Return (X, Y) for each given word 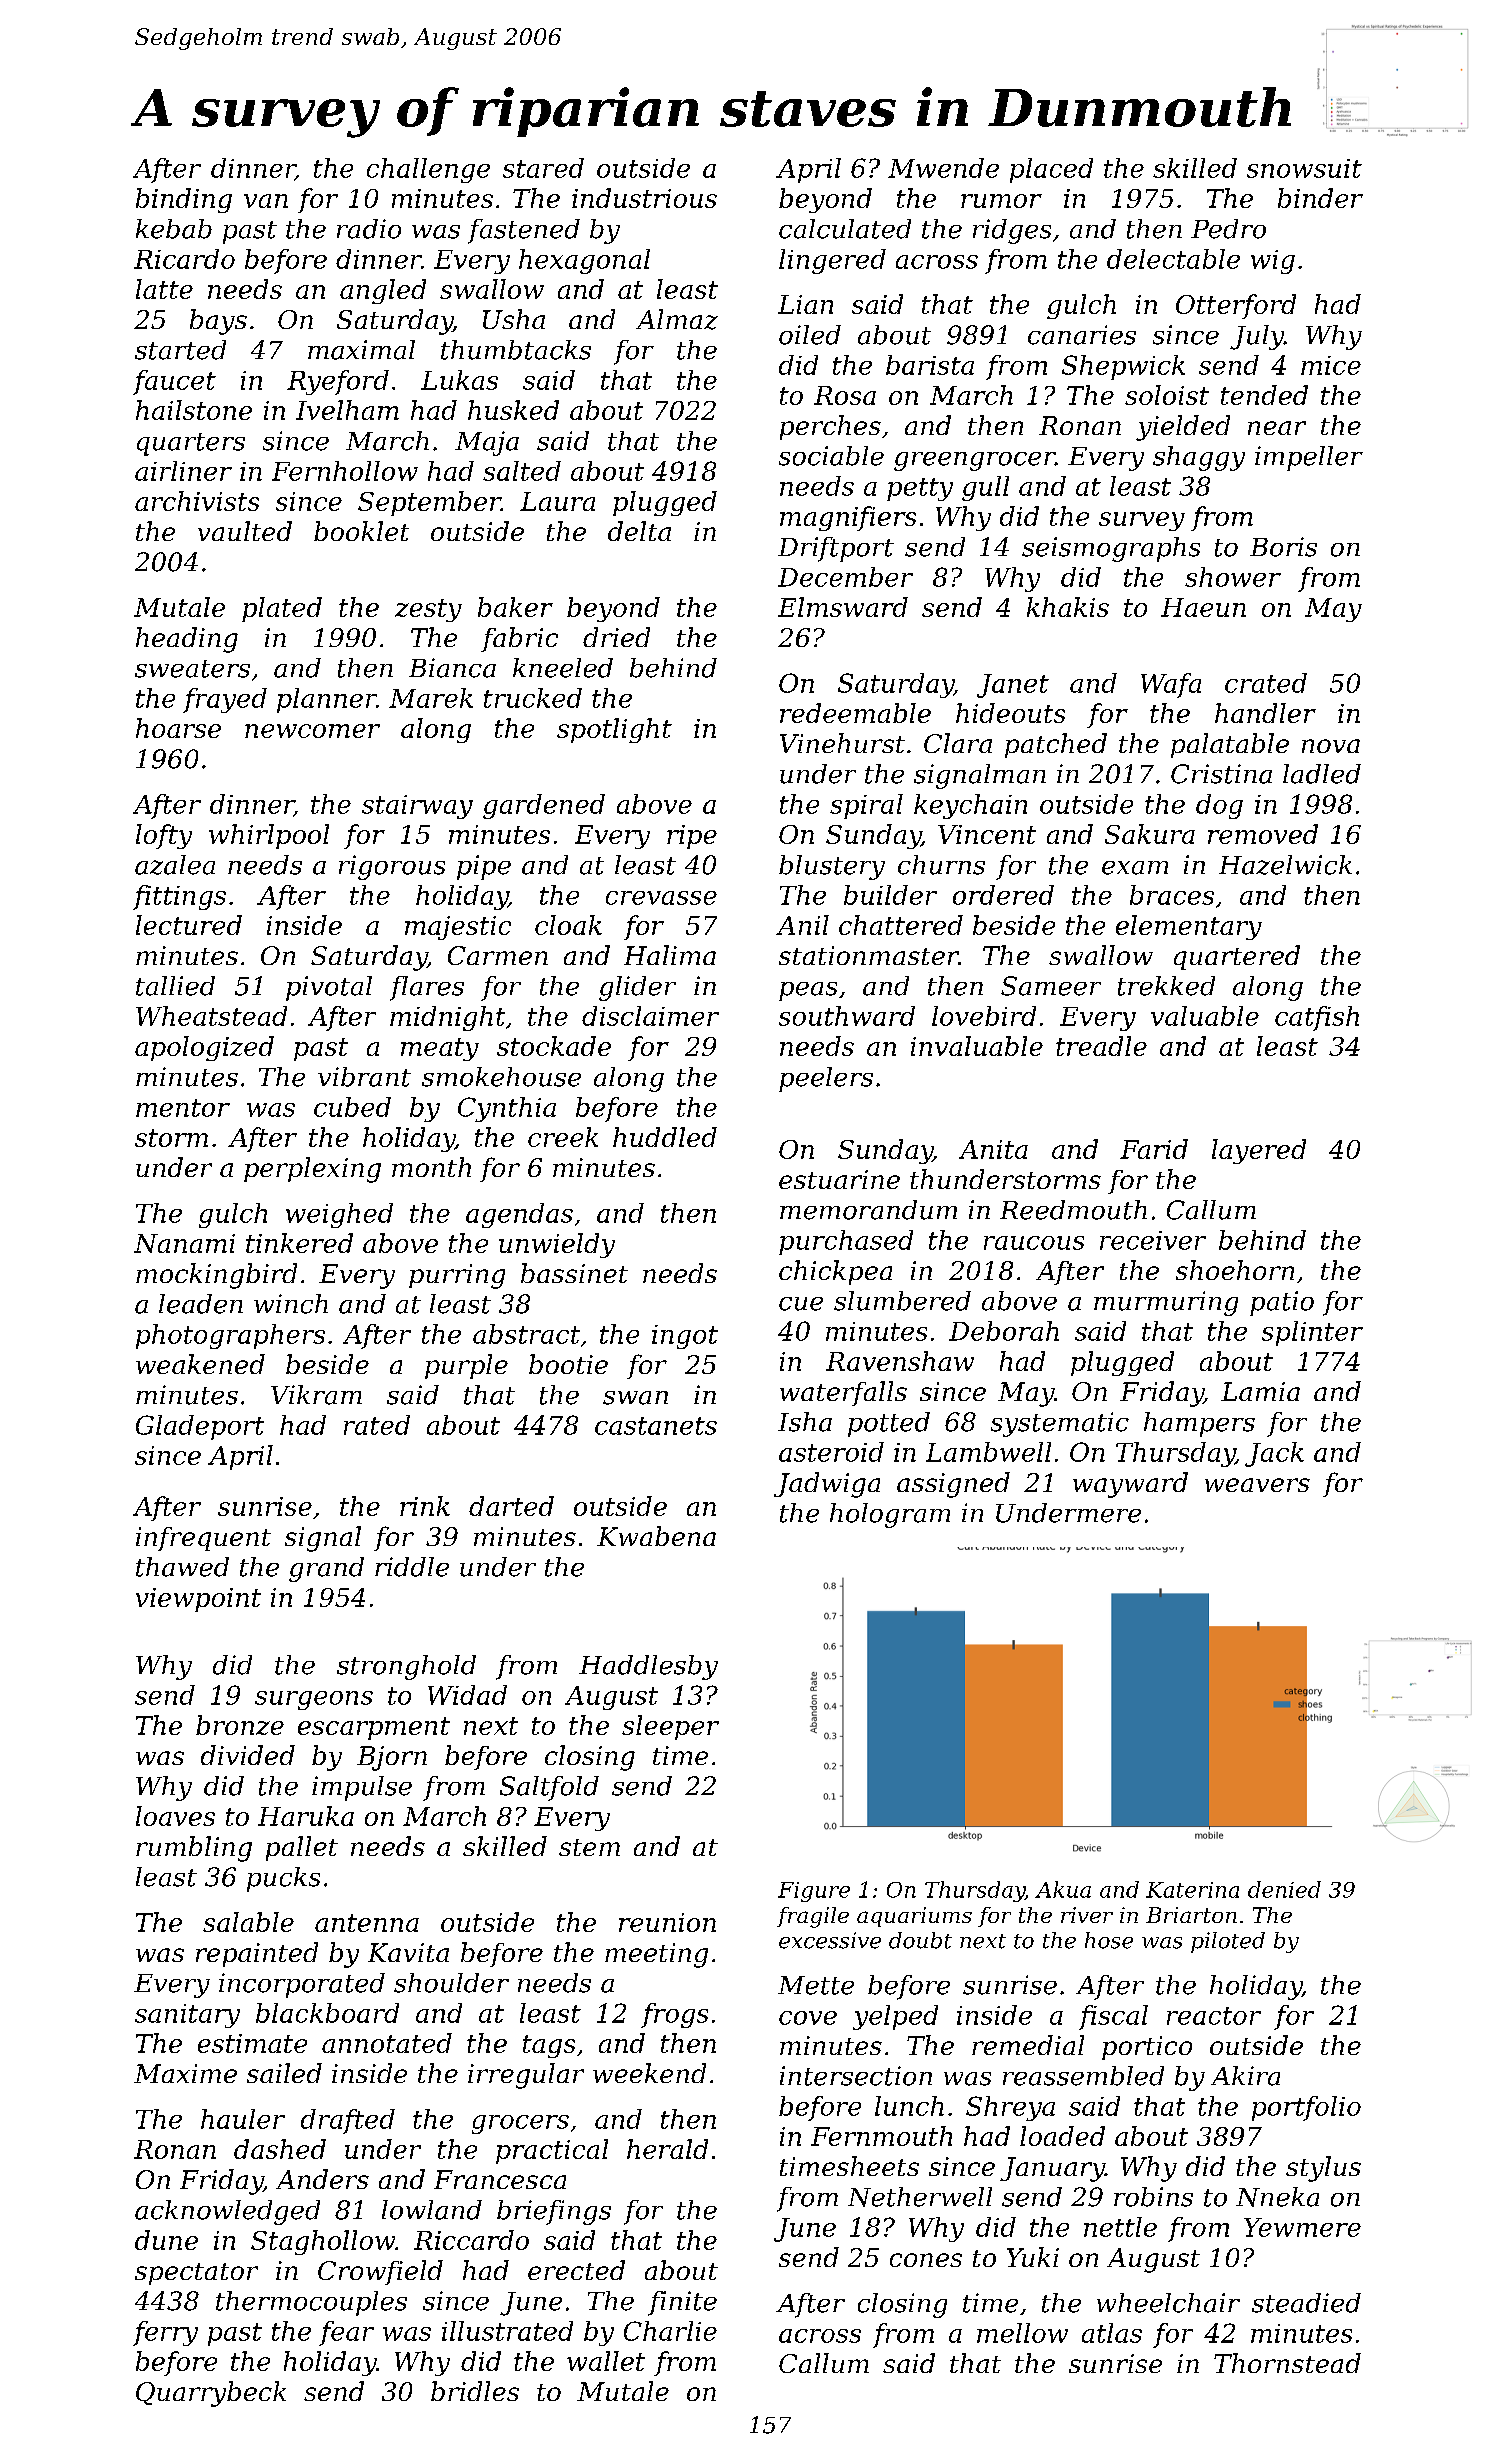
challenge (428, 170)
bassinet (574, 1273)
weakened (200, 1364)
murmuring (1166, 1303)
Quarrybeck (211, 2394)
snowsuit (1304, 168)
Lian (805, 304)
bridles (475, 2391)
